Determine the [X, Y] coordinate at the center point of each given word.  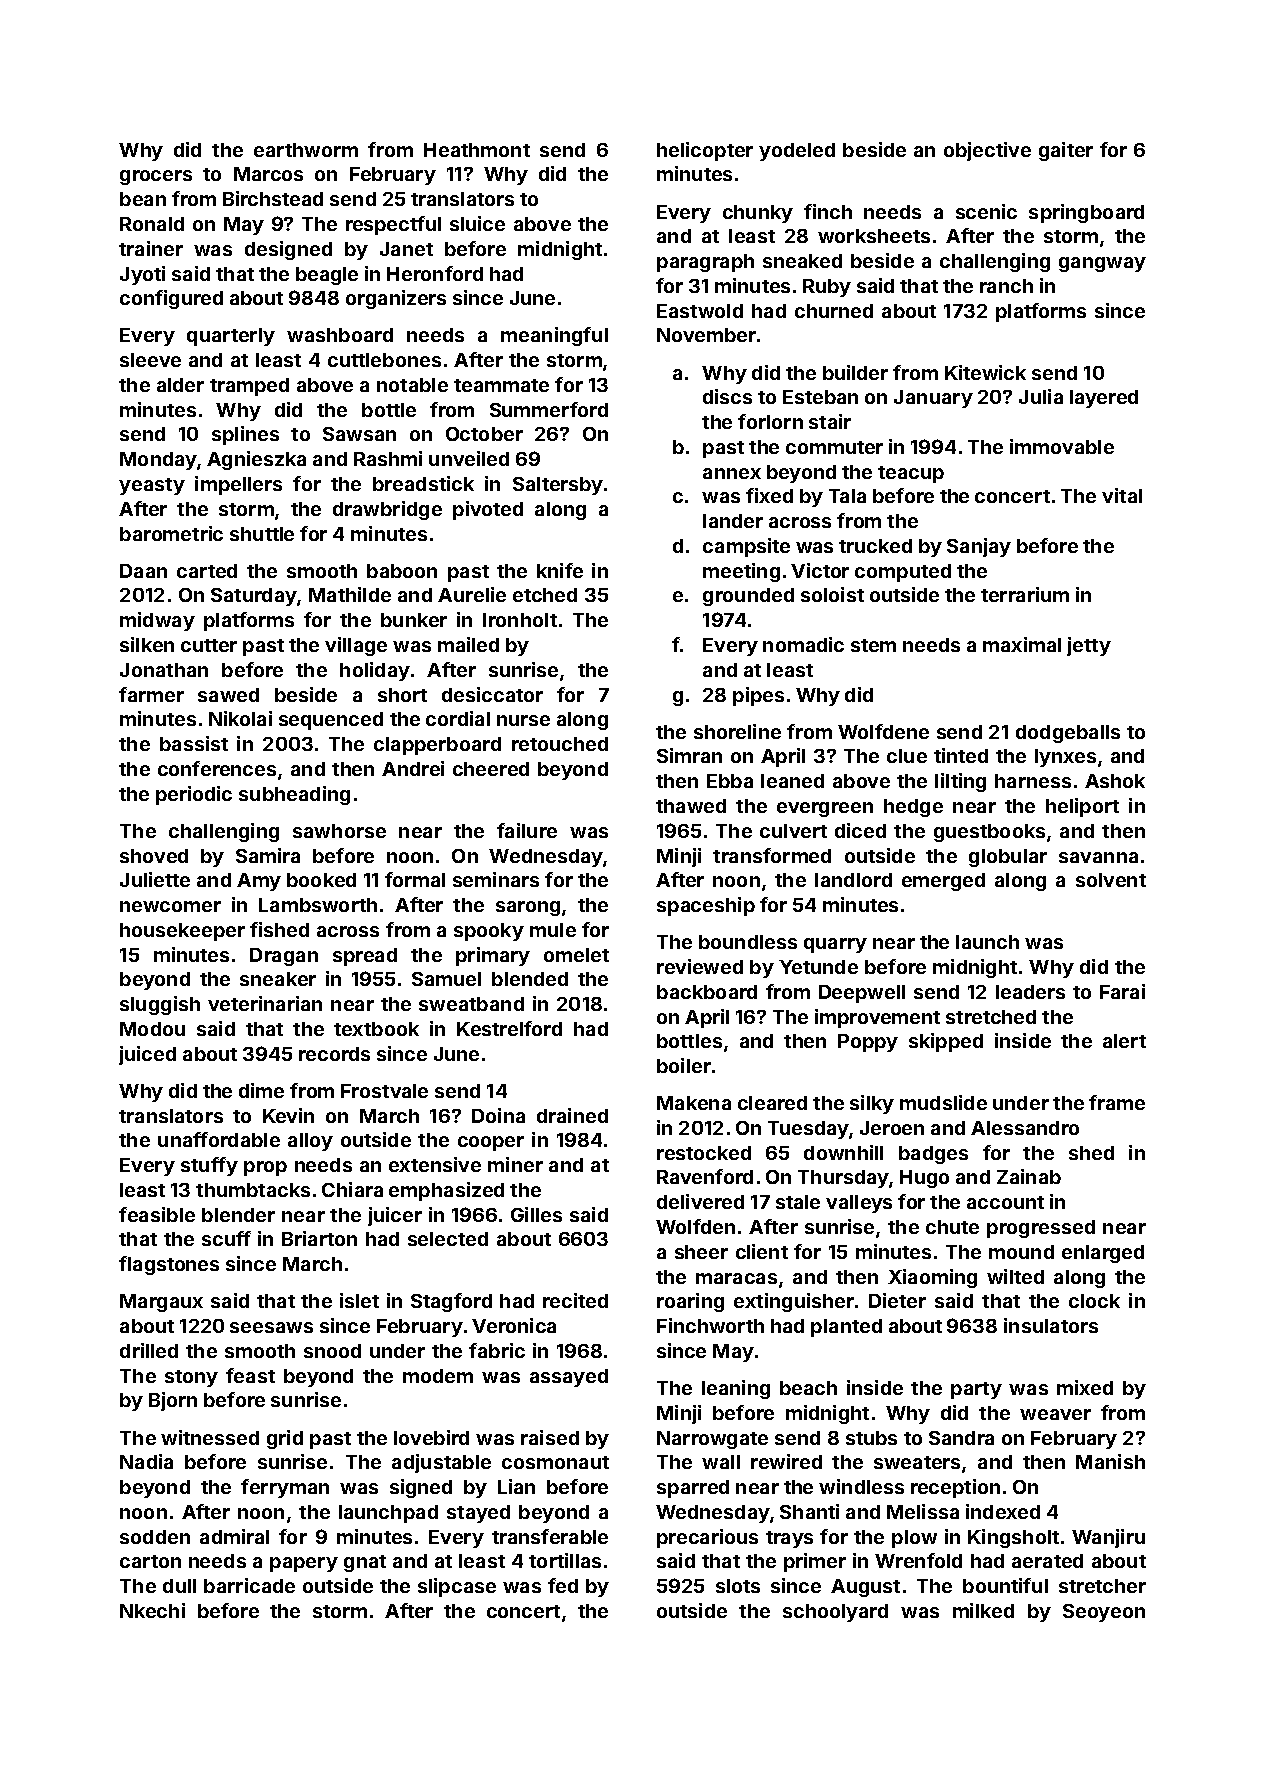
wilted [1015, 1276]
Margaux [161, 1303]
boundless [748, 942]
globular [1008, 858]
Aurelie [472, 594]
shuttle [262, 534]
